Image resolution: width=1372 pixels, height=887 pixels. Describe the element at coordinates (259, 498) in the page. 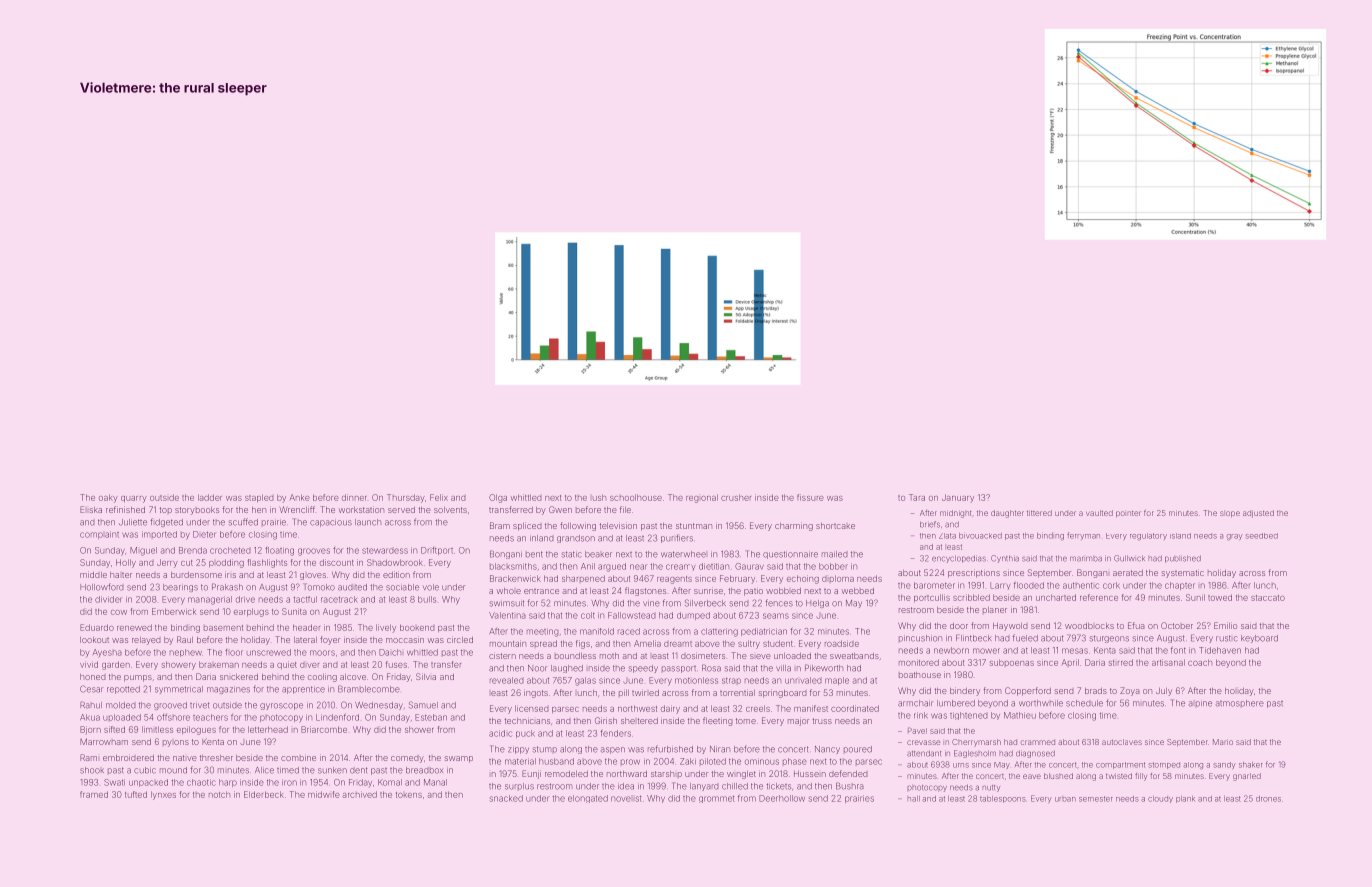

I see `stapled` at that location.
